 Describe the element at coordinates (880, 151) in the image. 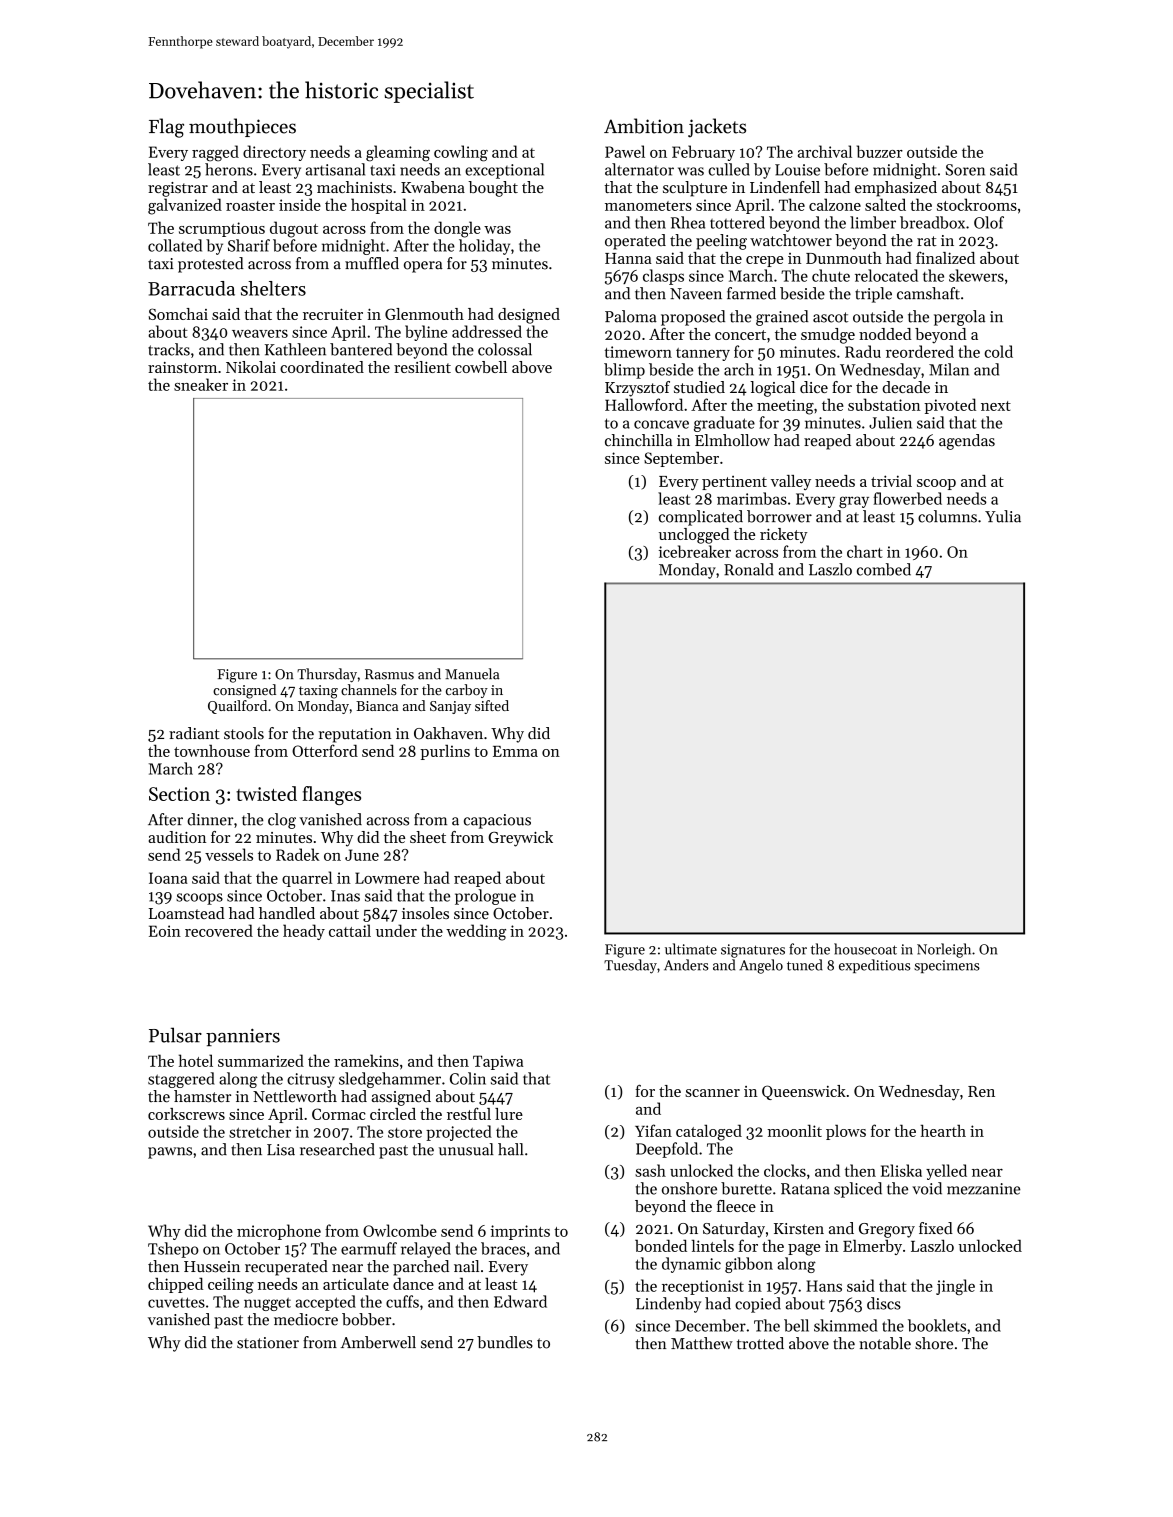

I see `buzzer` at that location.
